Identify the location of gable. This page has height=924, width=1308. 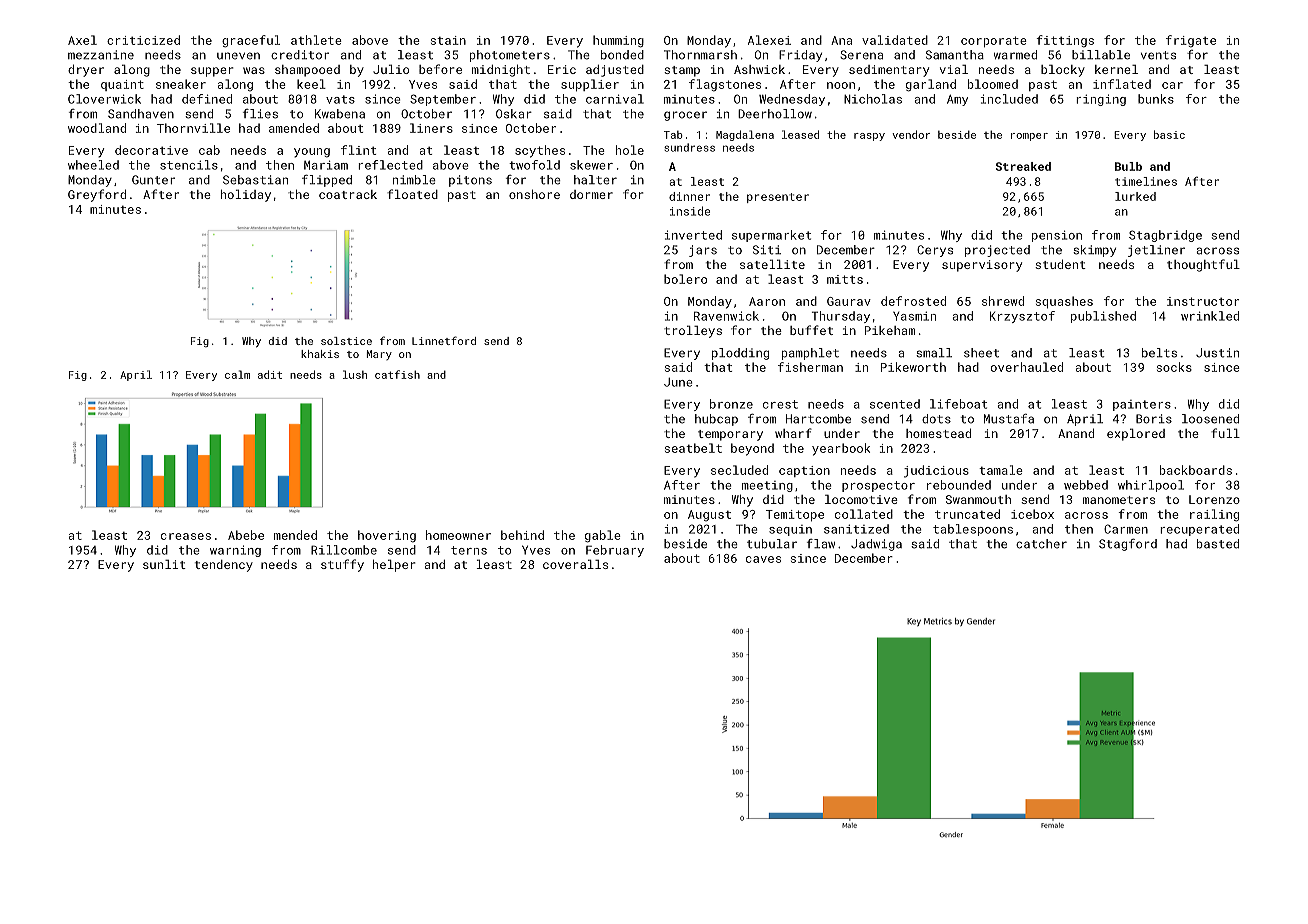
(603, 536).
